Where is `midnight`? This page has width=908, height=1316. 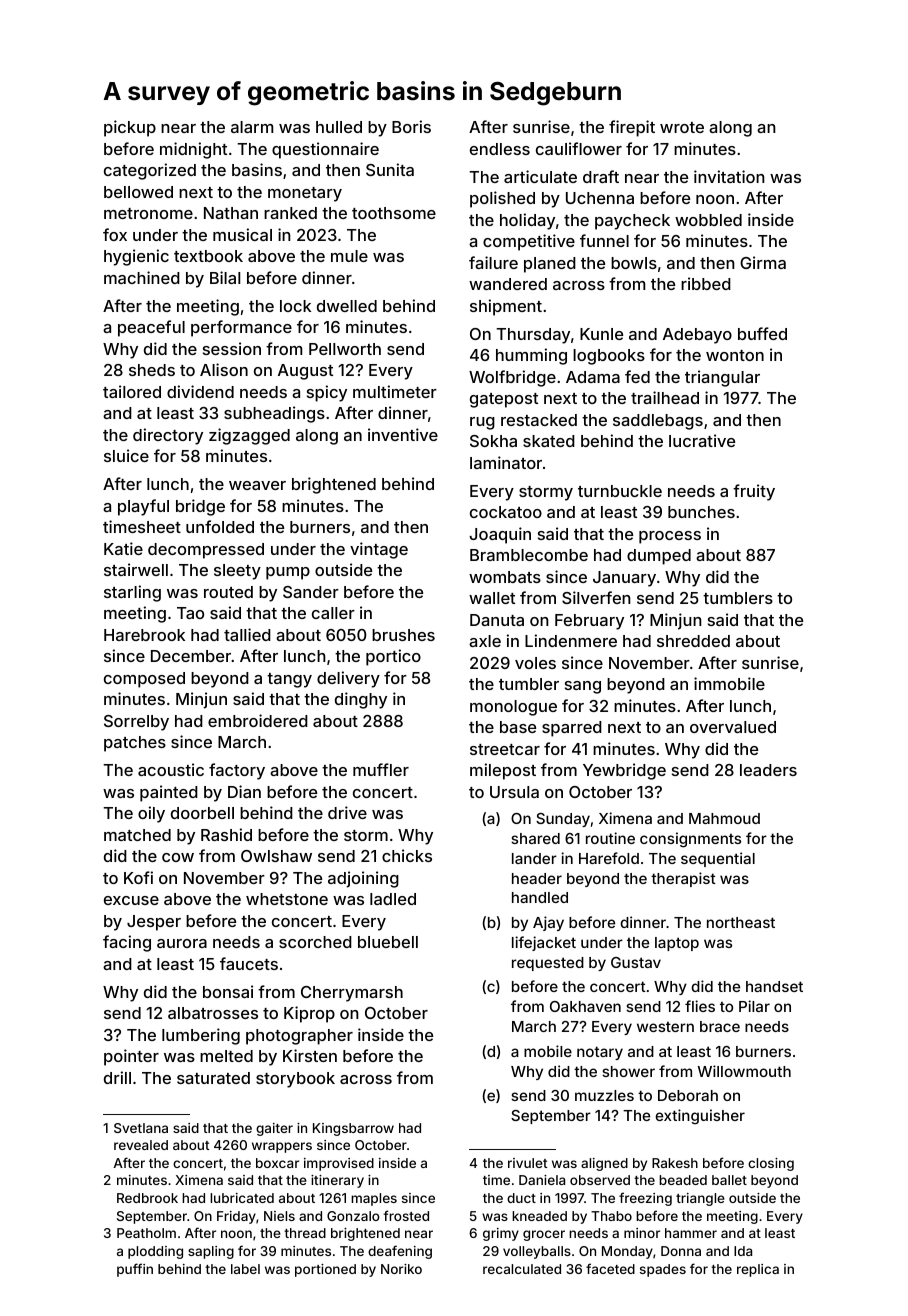 midnight is located at coordinates (193, 150).
